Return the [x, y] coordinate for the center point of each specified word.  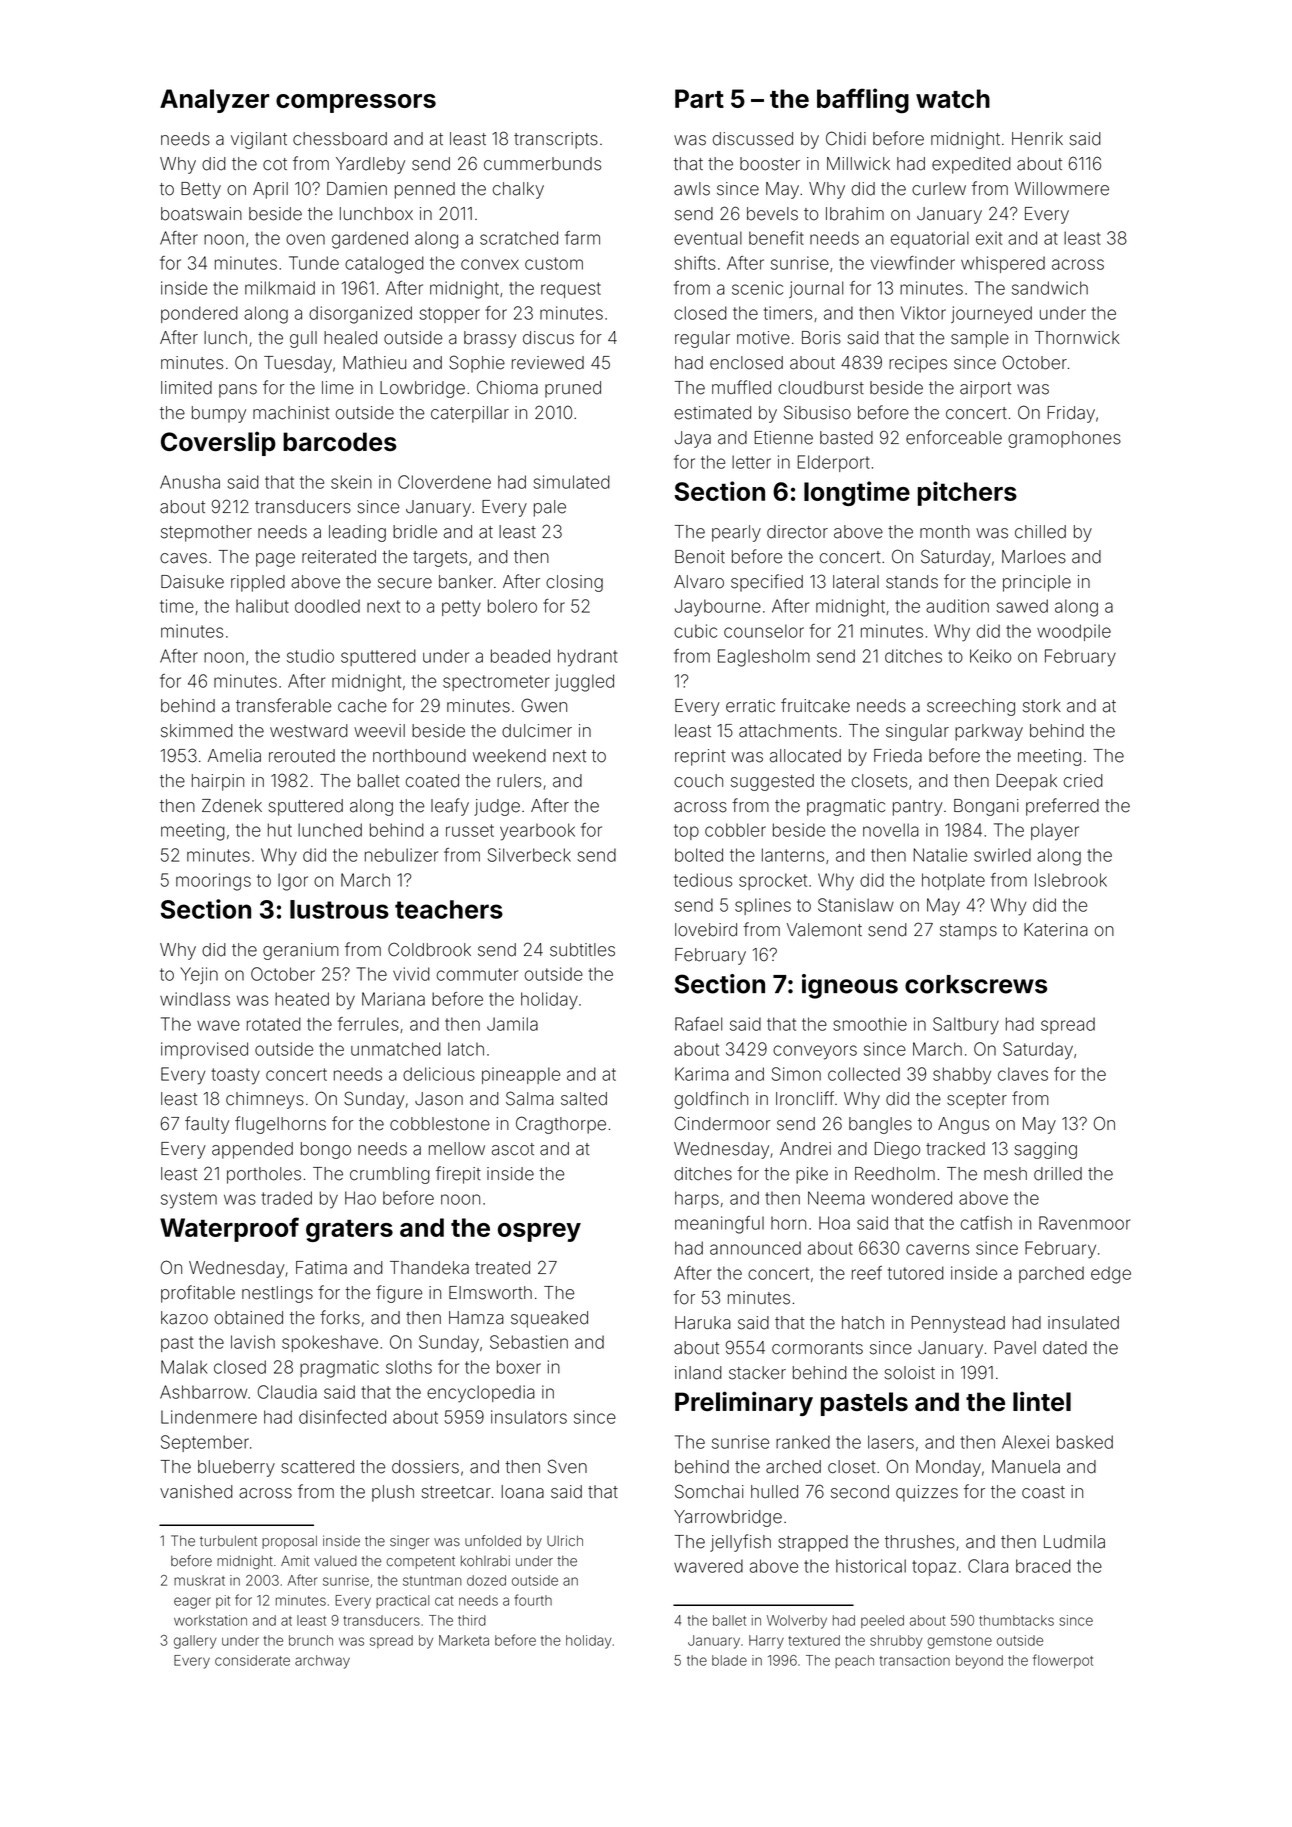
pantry [918, 808]
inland [698, 1373]
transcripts [556, 140]
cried [1083, 781]
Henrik [1037, 139]
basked [1085, 1442]
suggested [772, 782]
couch [698, 781]
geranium [300, 951]
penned [425, 190]
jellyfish [740, 1543]
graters [349, 1230]
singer [409, 1542]
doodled [327, 606]
